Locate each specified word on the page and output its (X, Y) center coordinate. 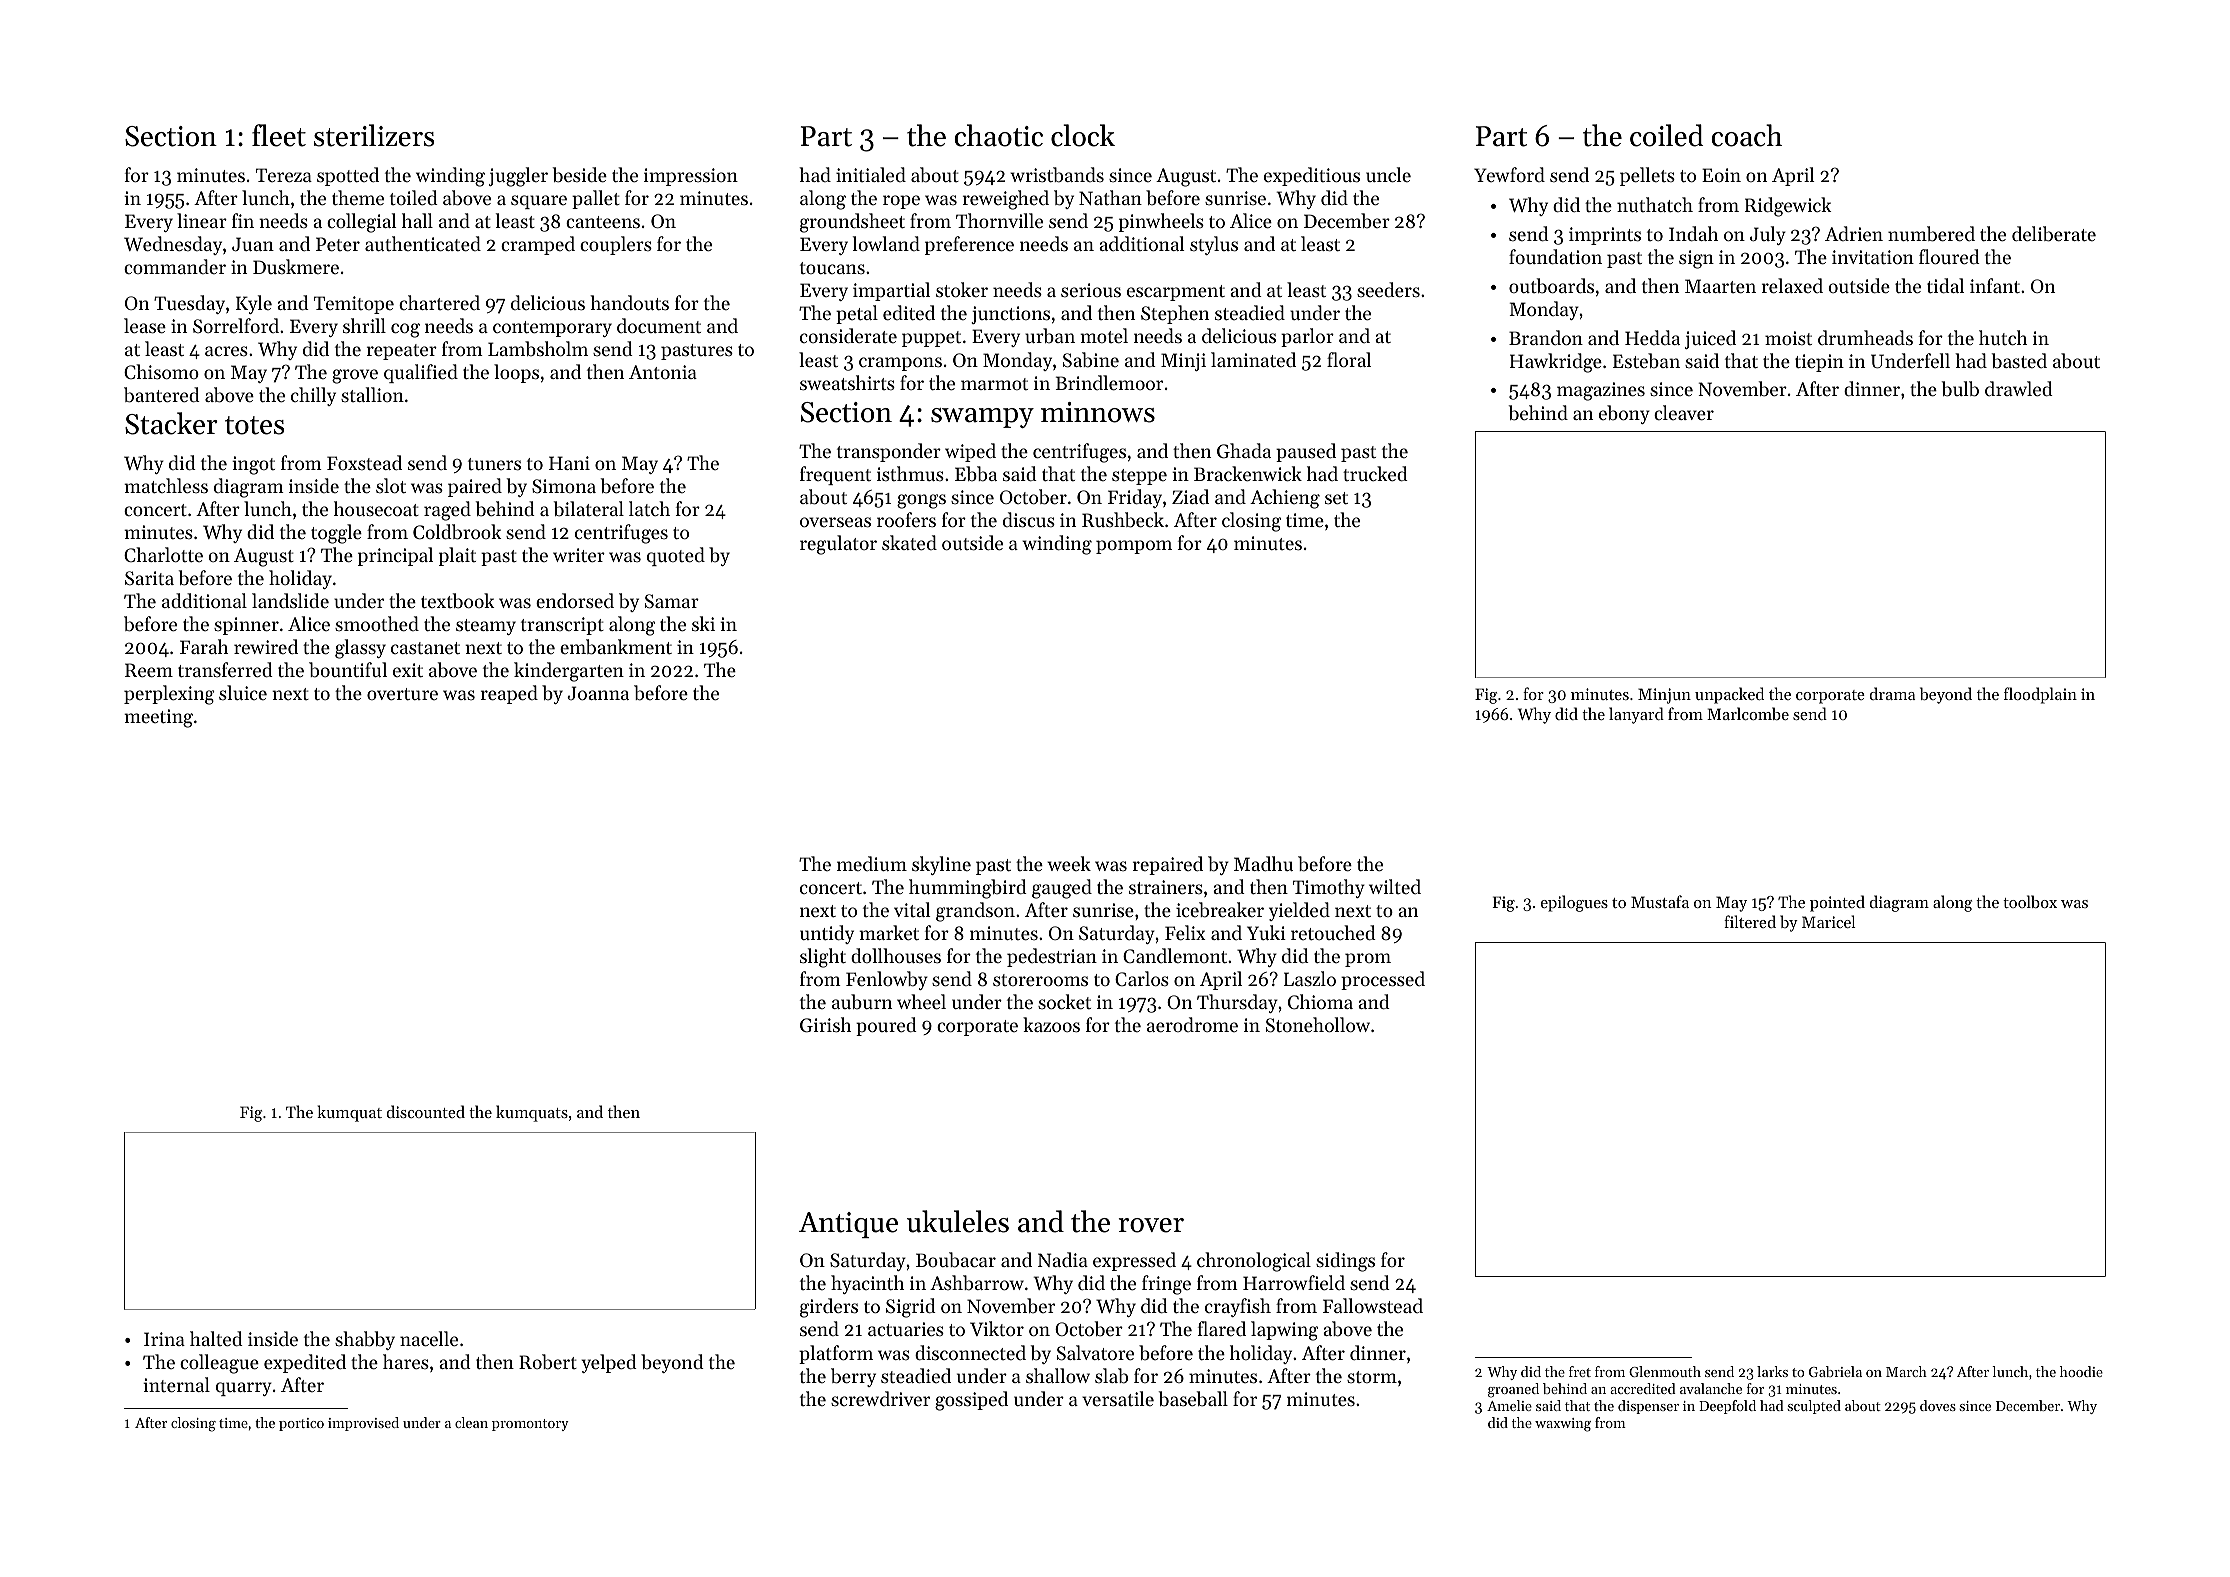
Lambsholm (538, 348)
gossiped (971, 1401)
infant (1995, 285)
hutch (2003, 337)
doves (1938, 1405)
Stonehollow (1318, 1025)
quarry (244, 1389)
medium (872, 863)
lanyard (1636, 715)
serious (1091, 290)
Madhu (1263, 863)
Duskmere (296, 266)
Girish (825, 1025)
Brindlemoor (1109, 382)
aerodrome (1192, 1024)
